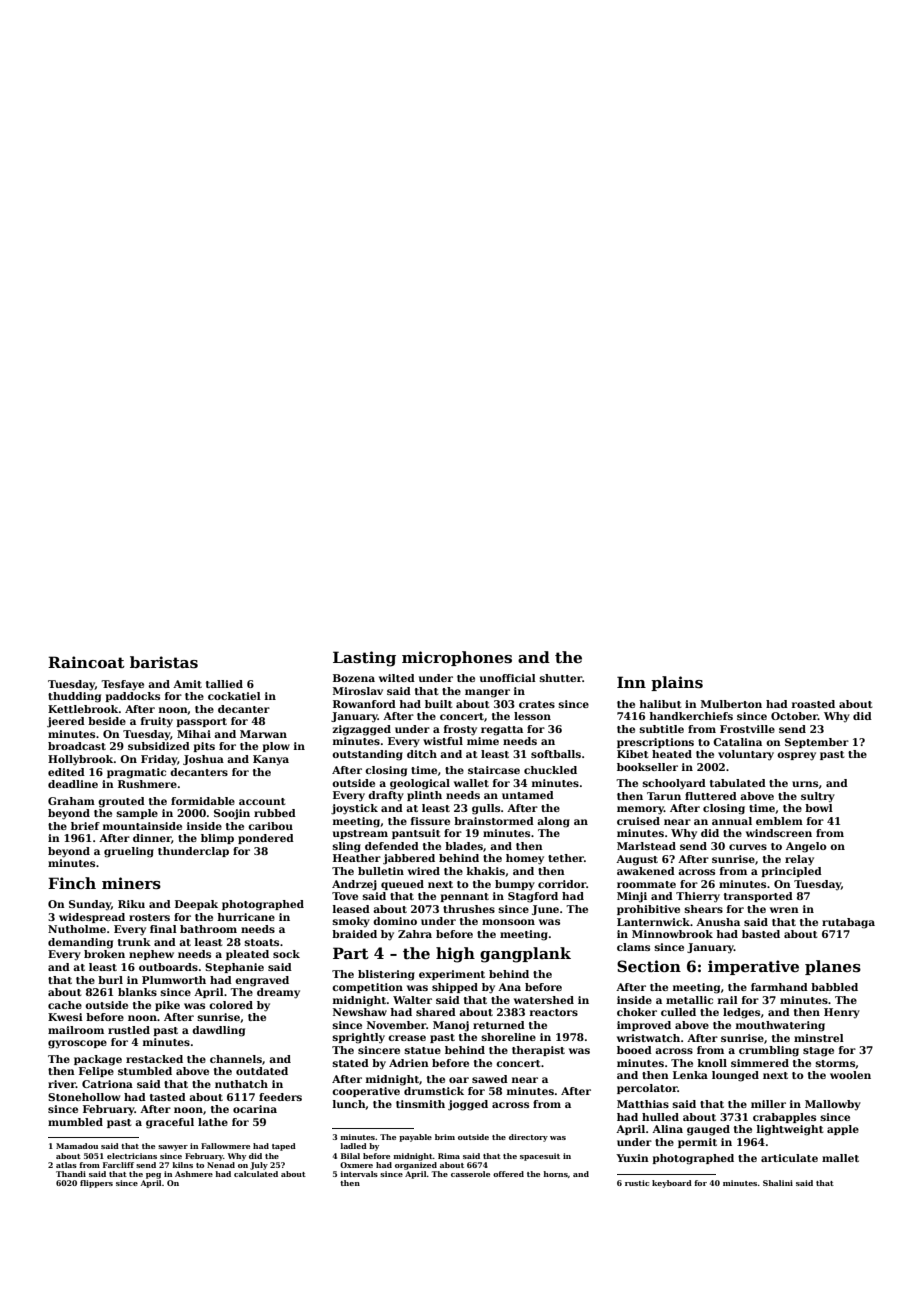 The image size is (924, 1308). Describe the element at coordinates (236, 1059) in the screenshot. I see `channels` at that location.
